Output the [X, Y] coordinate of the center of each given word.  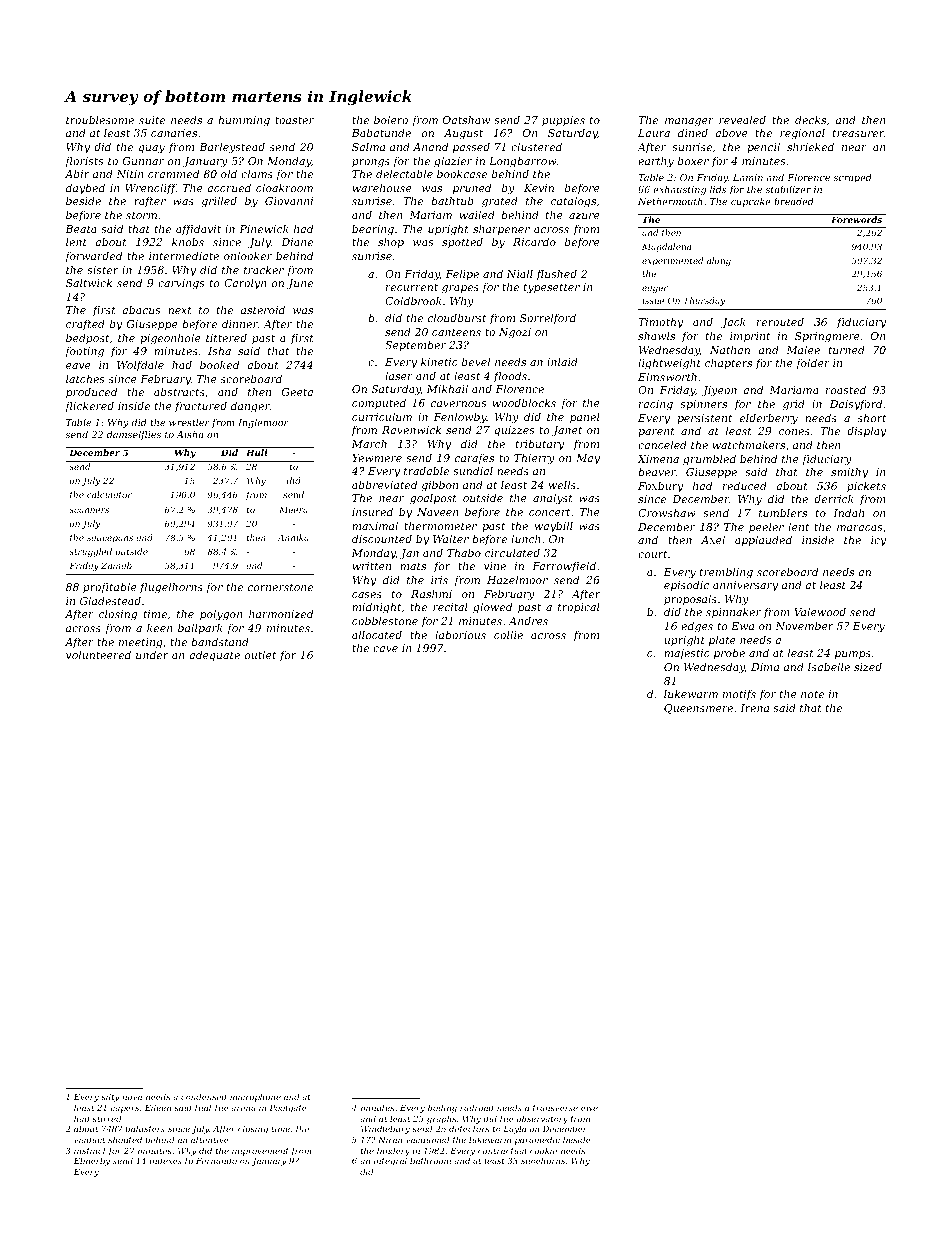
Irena [754, 708]
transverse [555, 1108]
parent [656, 432]
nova [132, 1097]
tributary [540, 445]
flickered [89, 406]
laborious [460, 634]
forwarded [93, 256]
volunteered [98, 654]
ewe [589, 1108]
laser [399, 375]
